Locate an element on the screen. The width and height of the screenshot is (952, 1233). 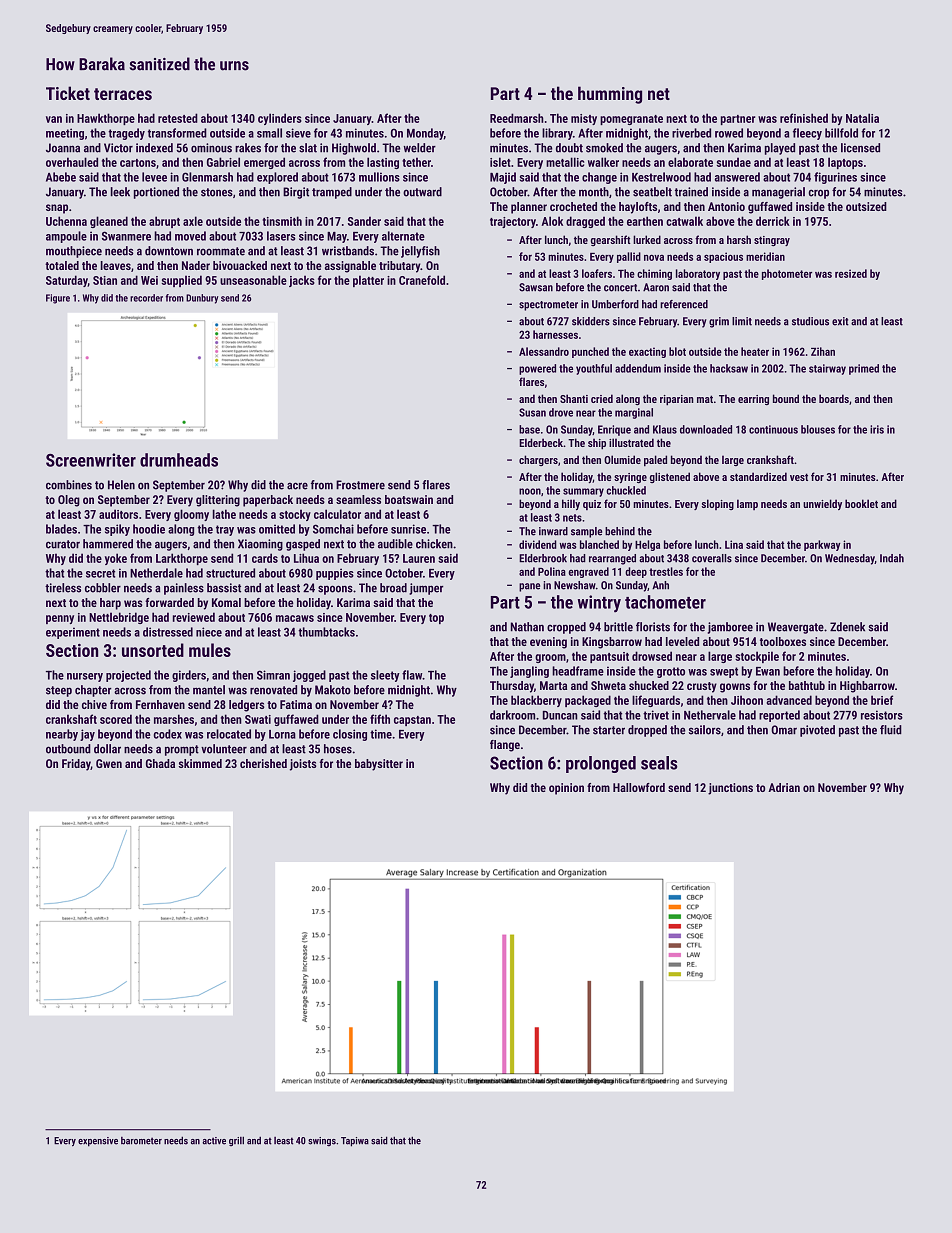
Tapiwa is located at coordinates (355, 1142).
